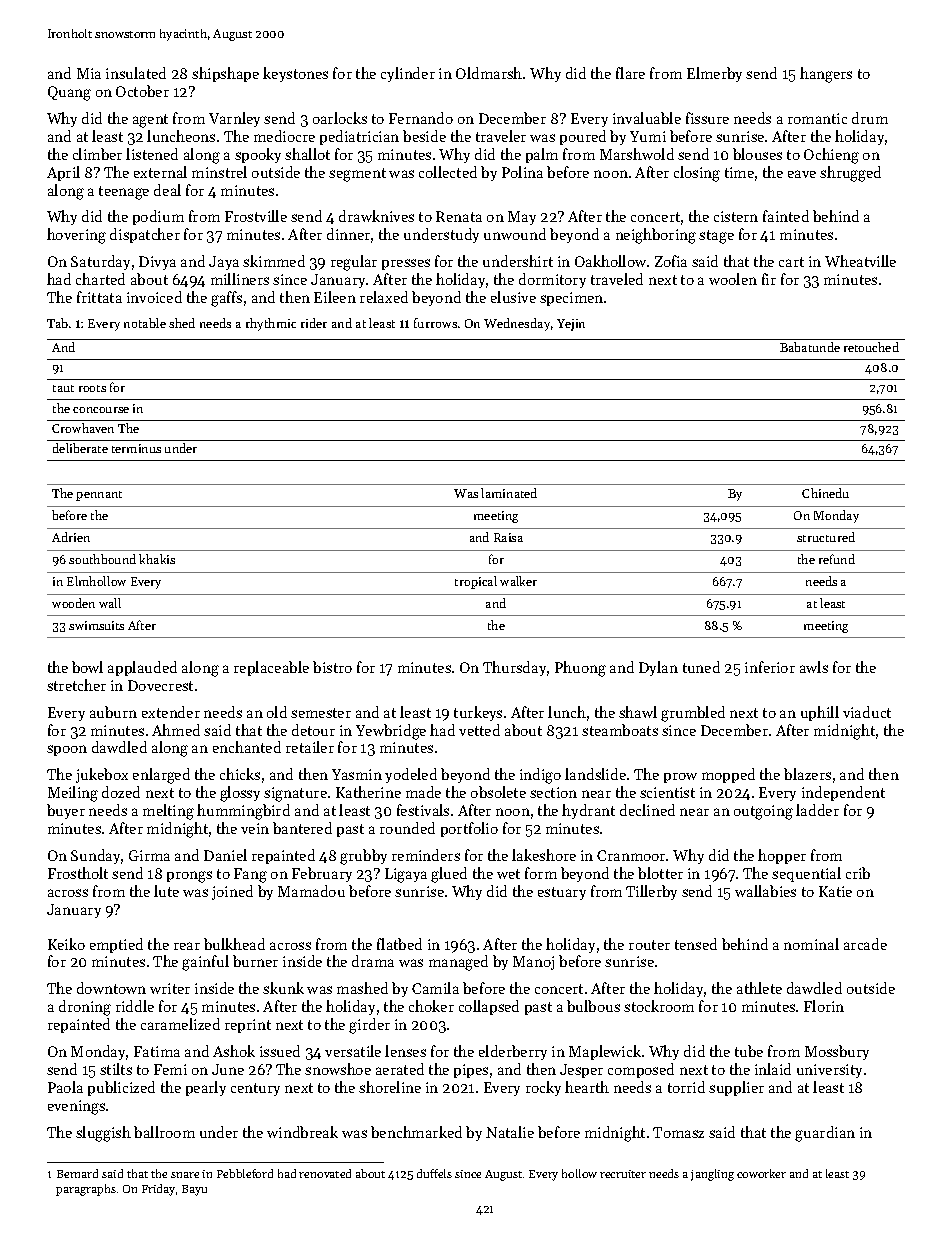  What do you see at coordinates (458, 963) in the screenshot?
I see `managed` at bounding box center [458, 963].
